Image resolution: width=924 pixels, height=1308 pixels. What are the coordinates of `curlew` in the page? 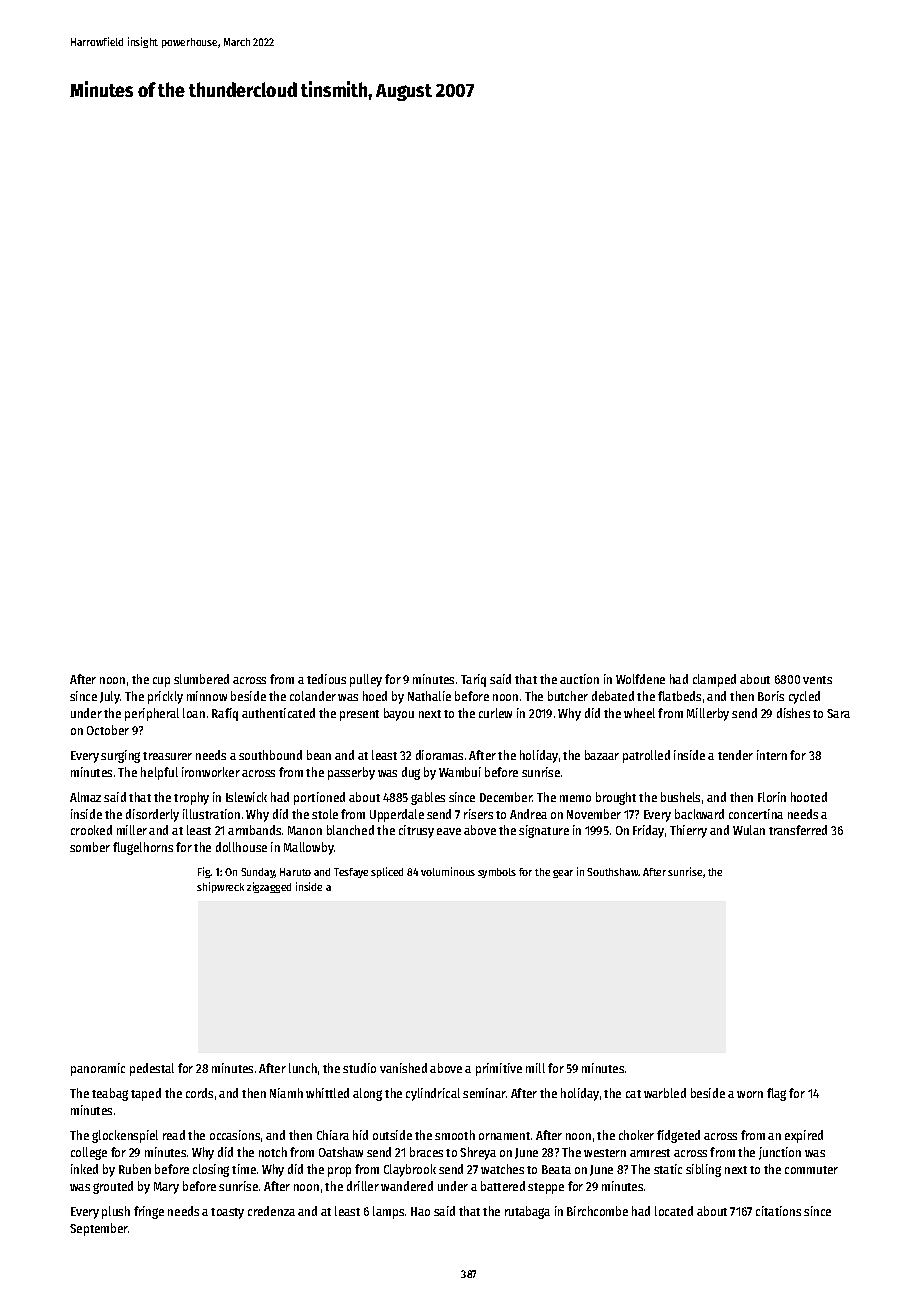 It's located at (495, 713).
